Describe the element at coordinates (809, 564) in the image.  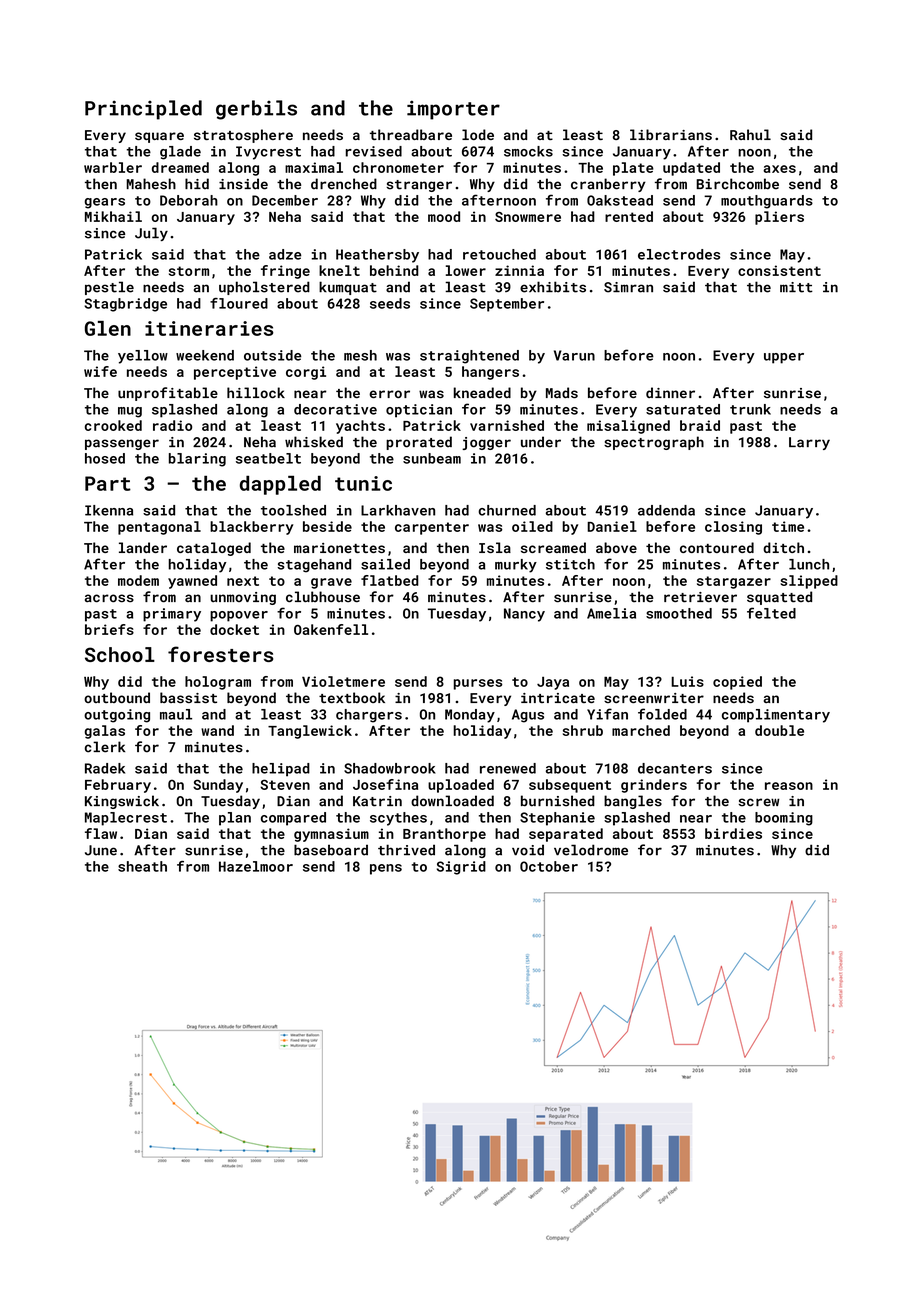
I see `lunch` at that location.
